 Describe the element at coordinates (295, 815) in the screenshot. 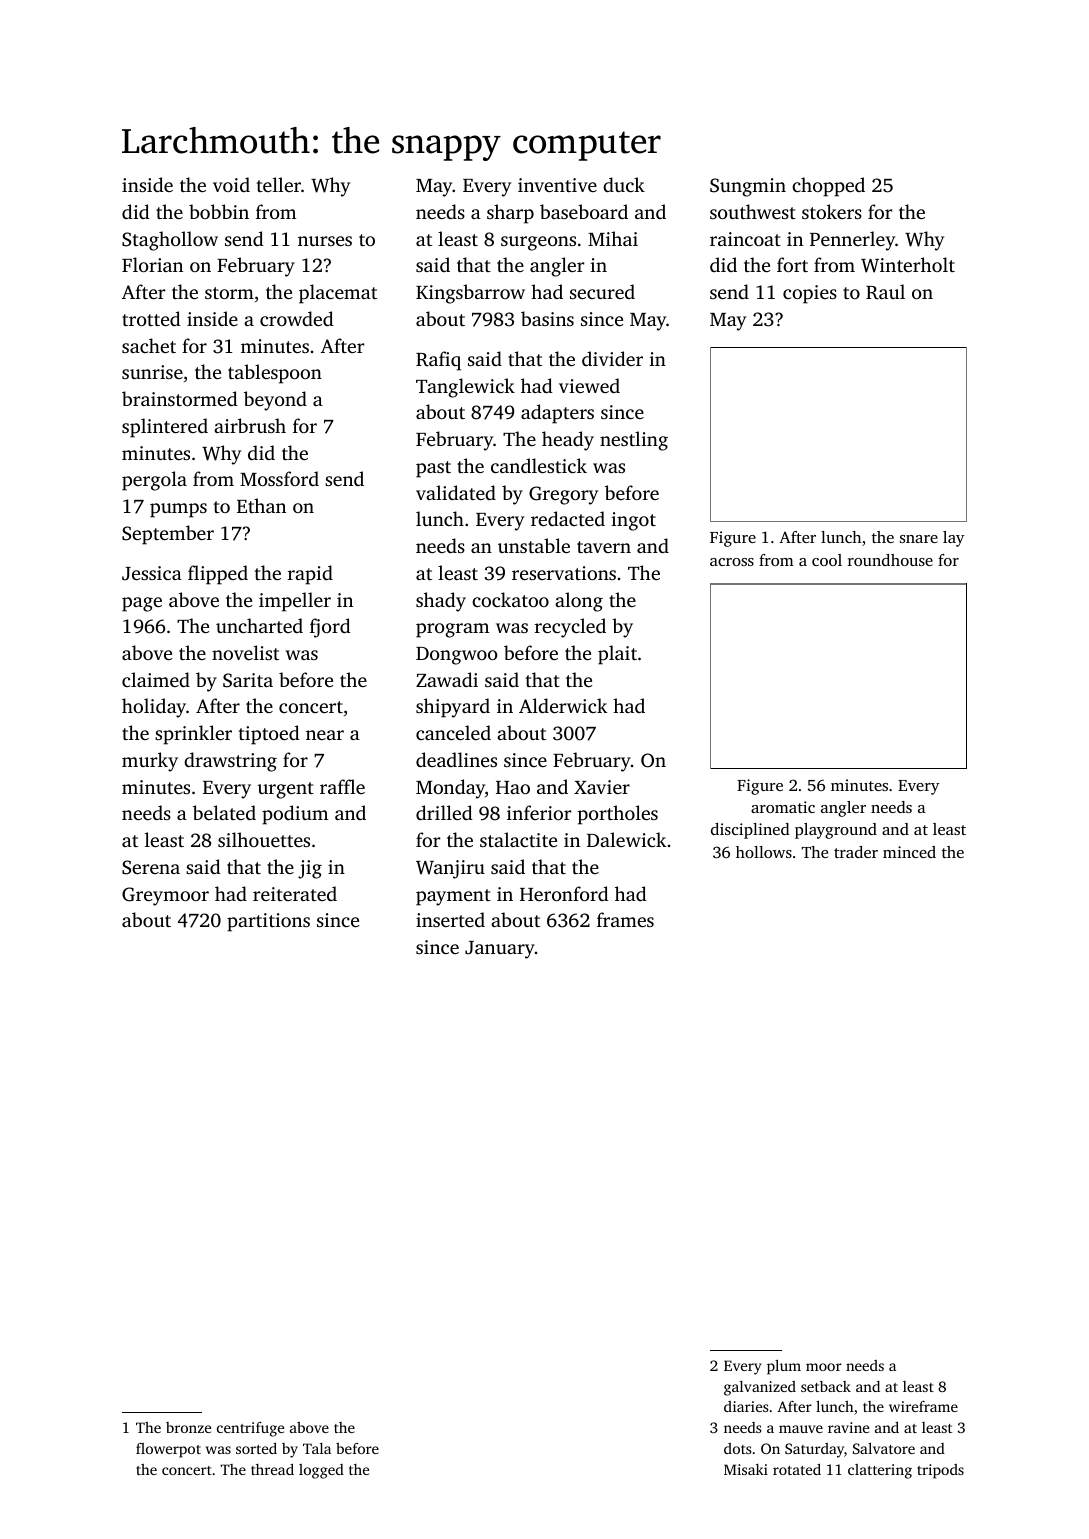

I see `podium` at that location.
